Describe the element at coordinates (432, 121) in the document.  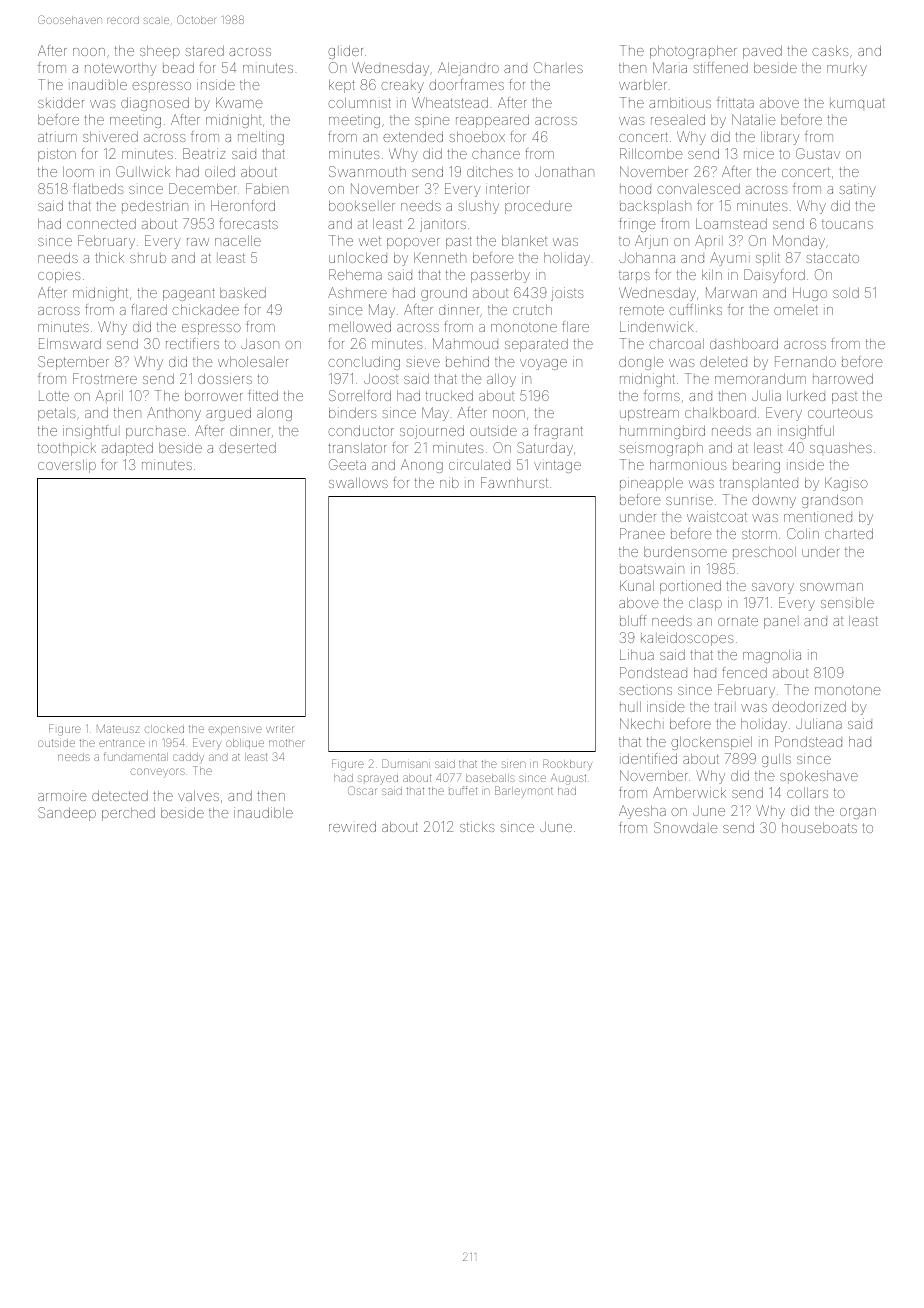
I see `spine` at that location.
